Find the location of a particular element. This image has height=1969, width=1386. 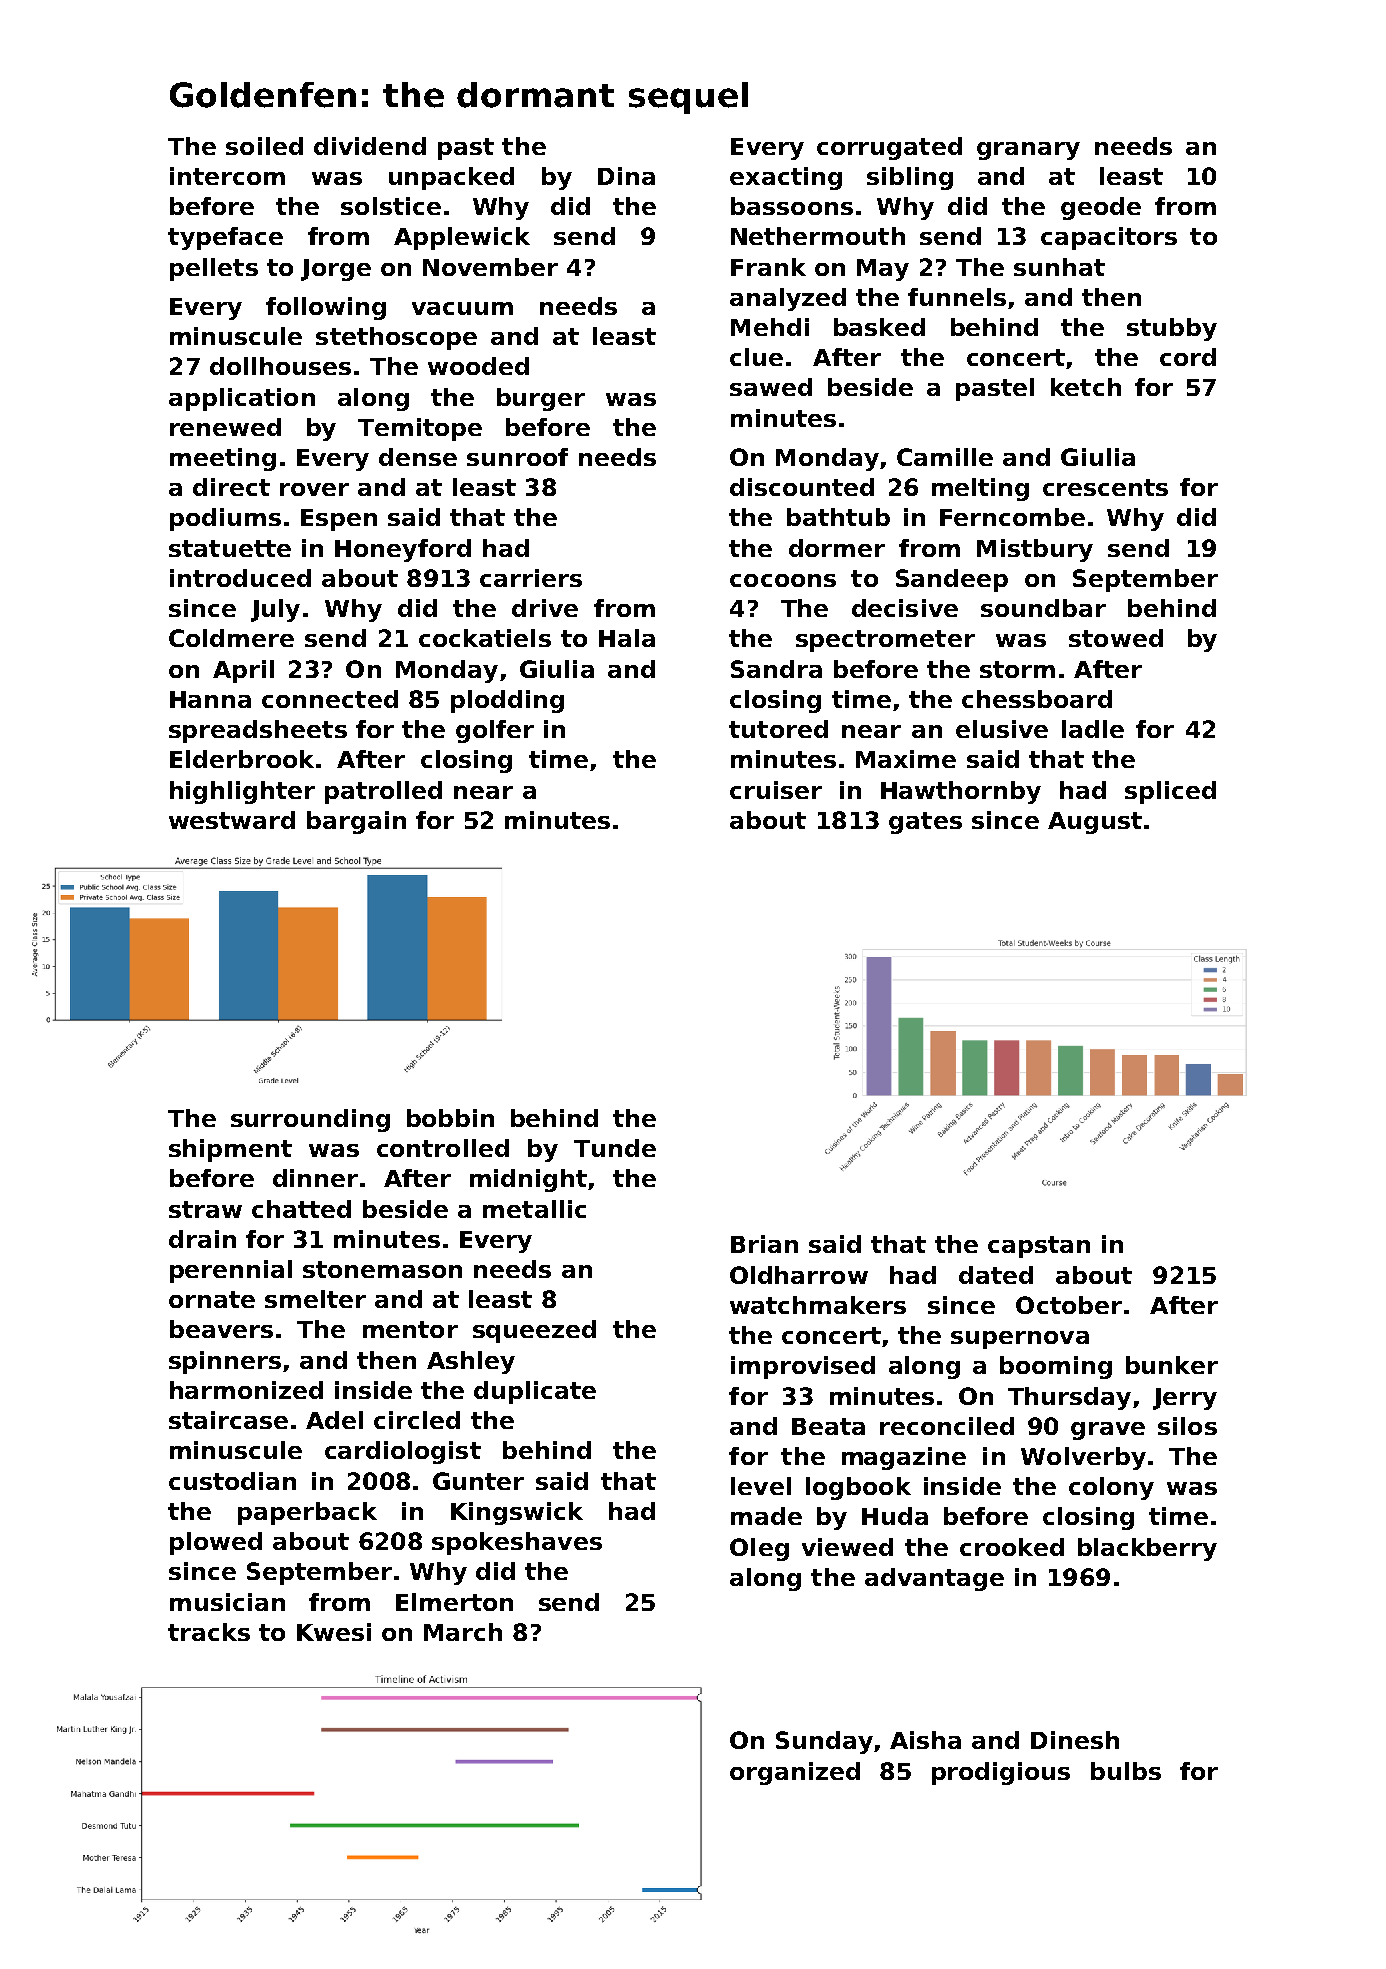

direct is located at coordinates (231, 487).
